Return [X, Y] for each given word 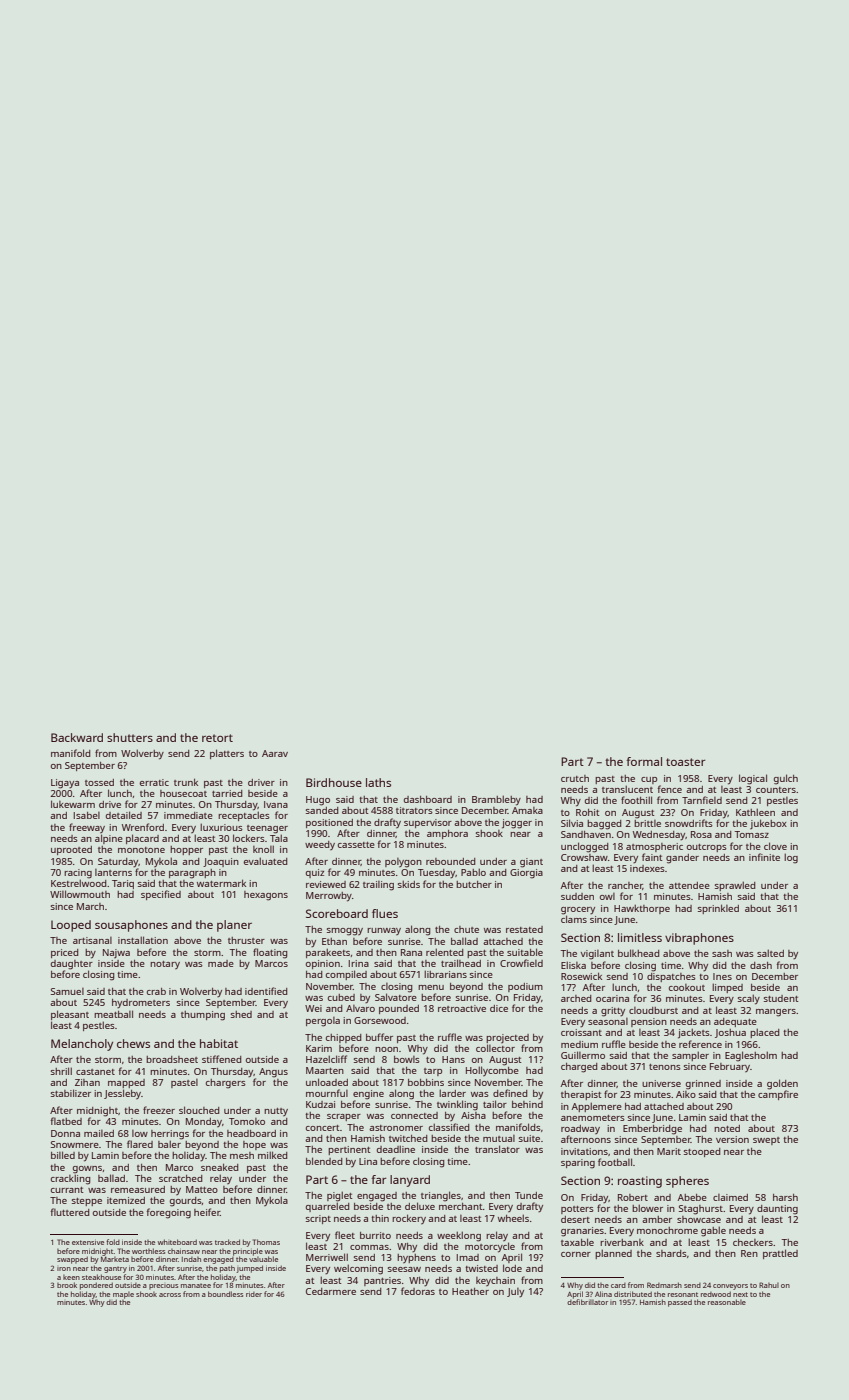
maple [123, 1295]
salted [770, 953]
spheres [687, 1182]
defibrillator [587, 1302]
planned [613, 1254]
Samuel [67, 991]
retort [217, 738]
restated [524, 929]
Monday [204, 1122]
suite [529, 1138]
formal [644, 761]
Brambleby [496, 800]
